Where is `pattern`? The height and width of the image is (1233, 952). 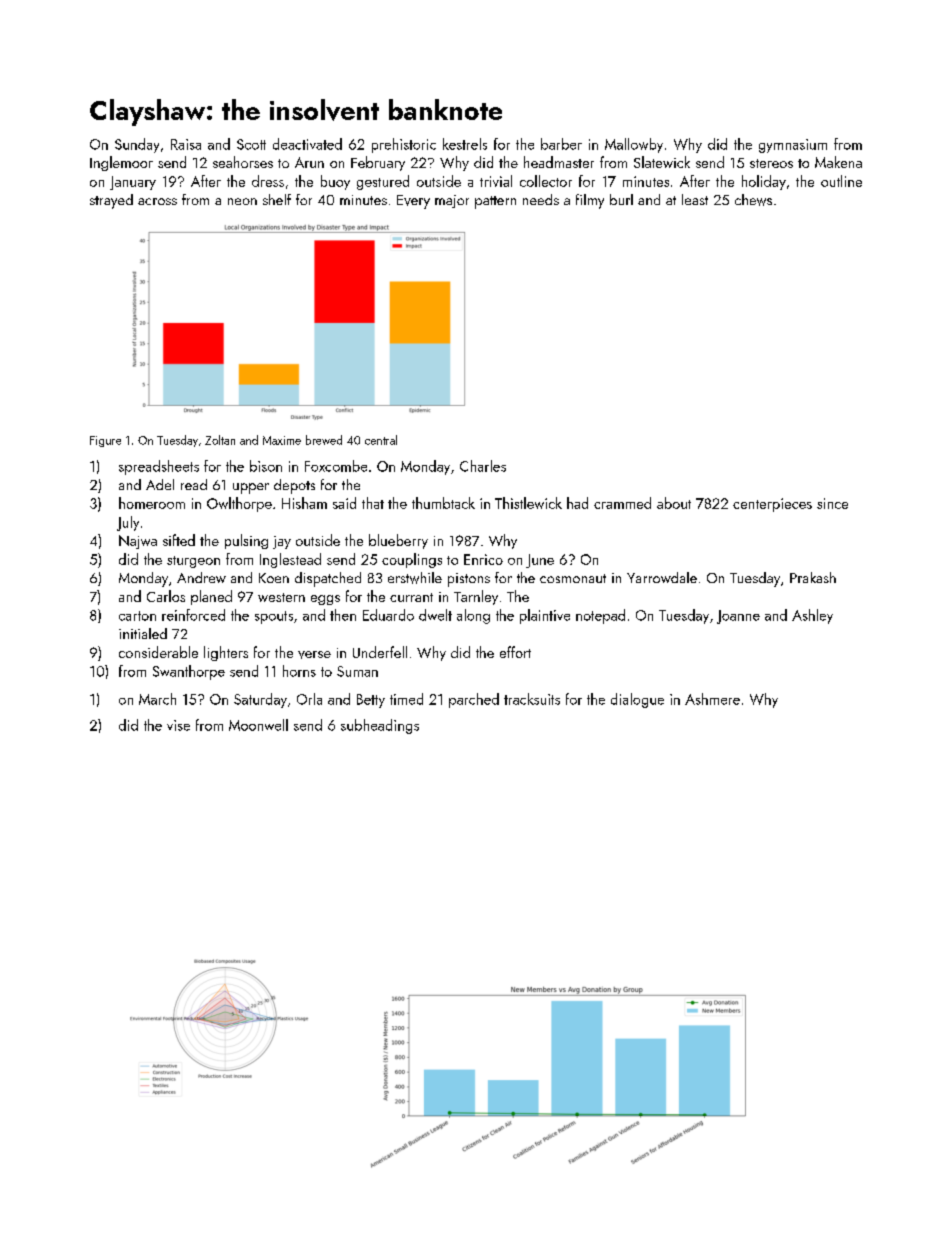 pattern is located at coordinates (495, 202).
